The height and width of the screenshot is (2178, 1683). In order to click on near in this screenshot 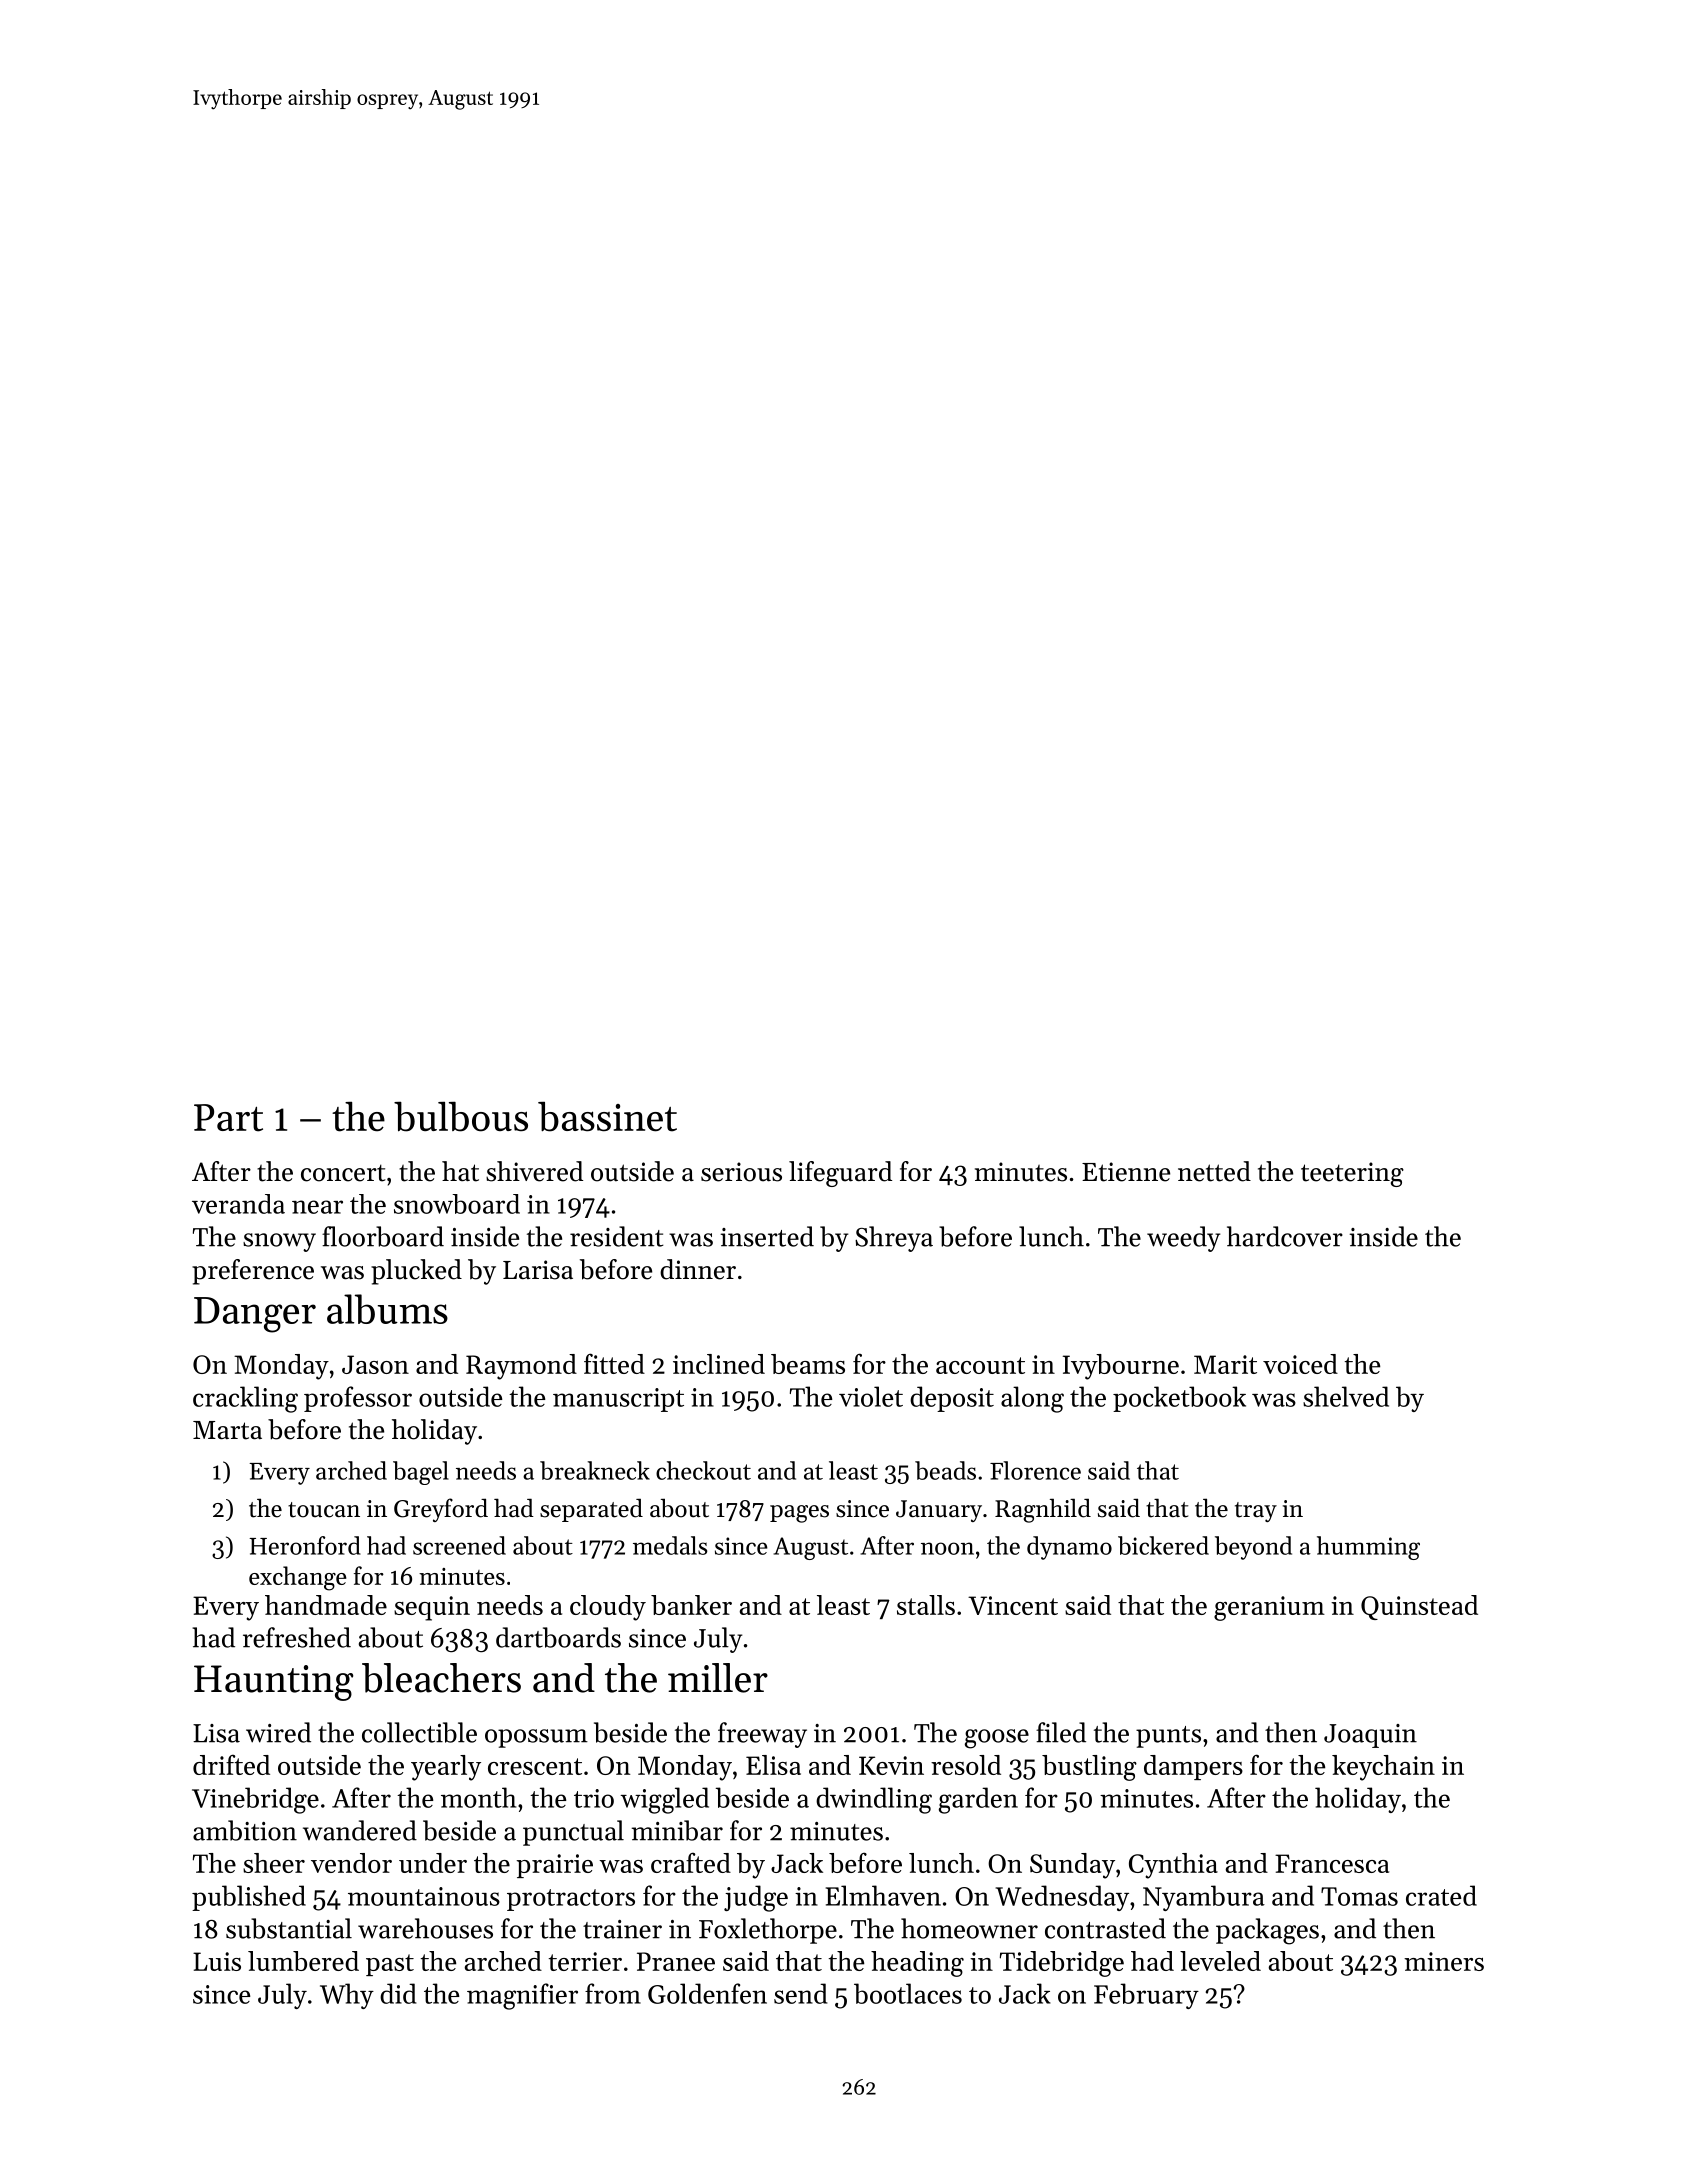, I will do `click(317, 1207)`.
